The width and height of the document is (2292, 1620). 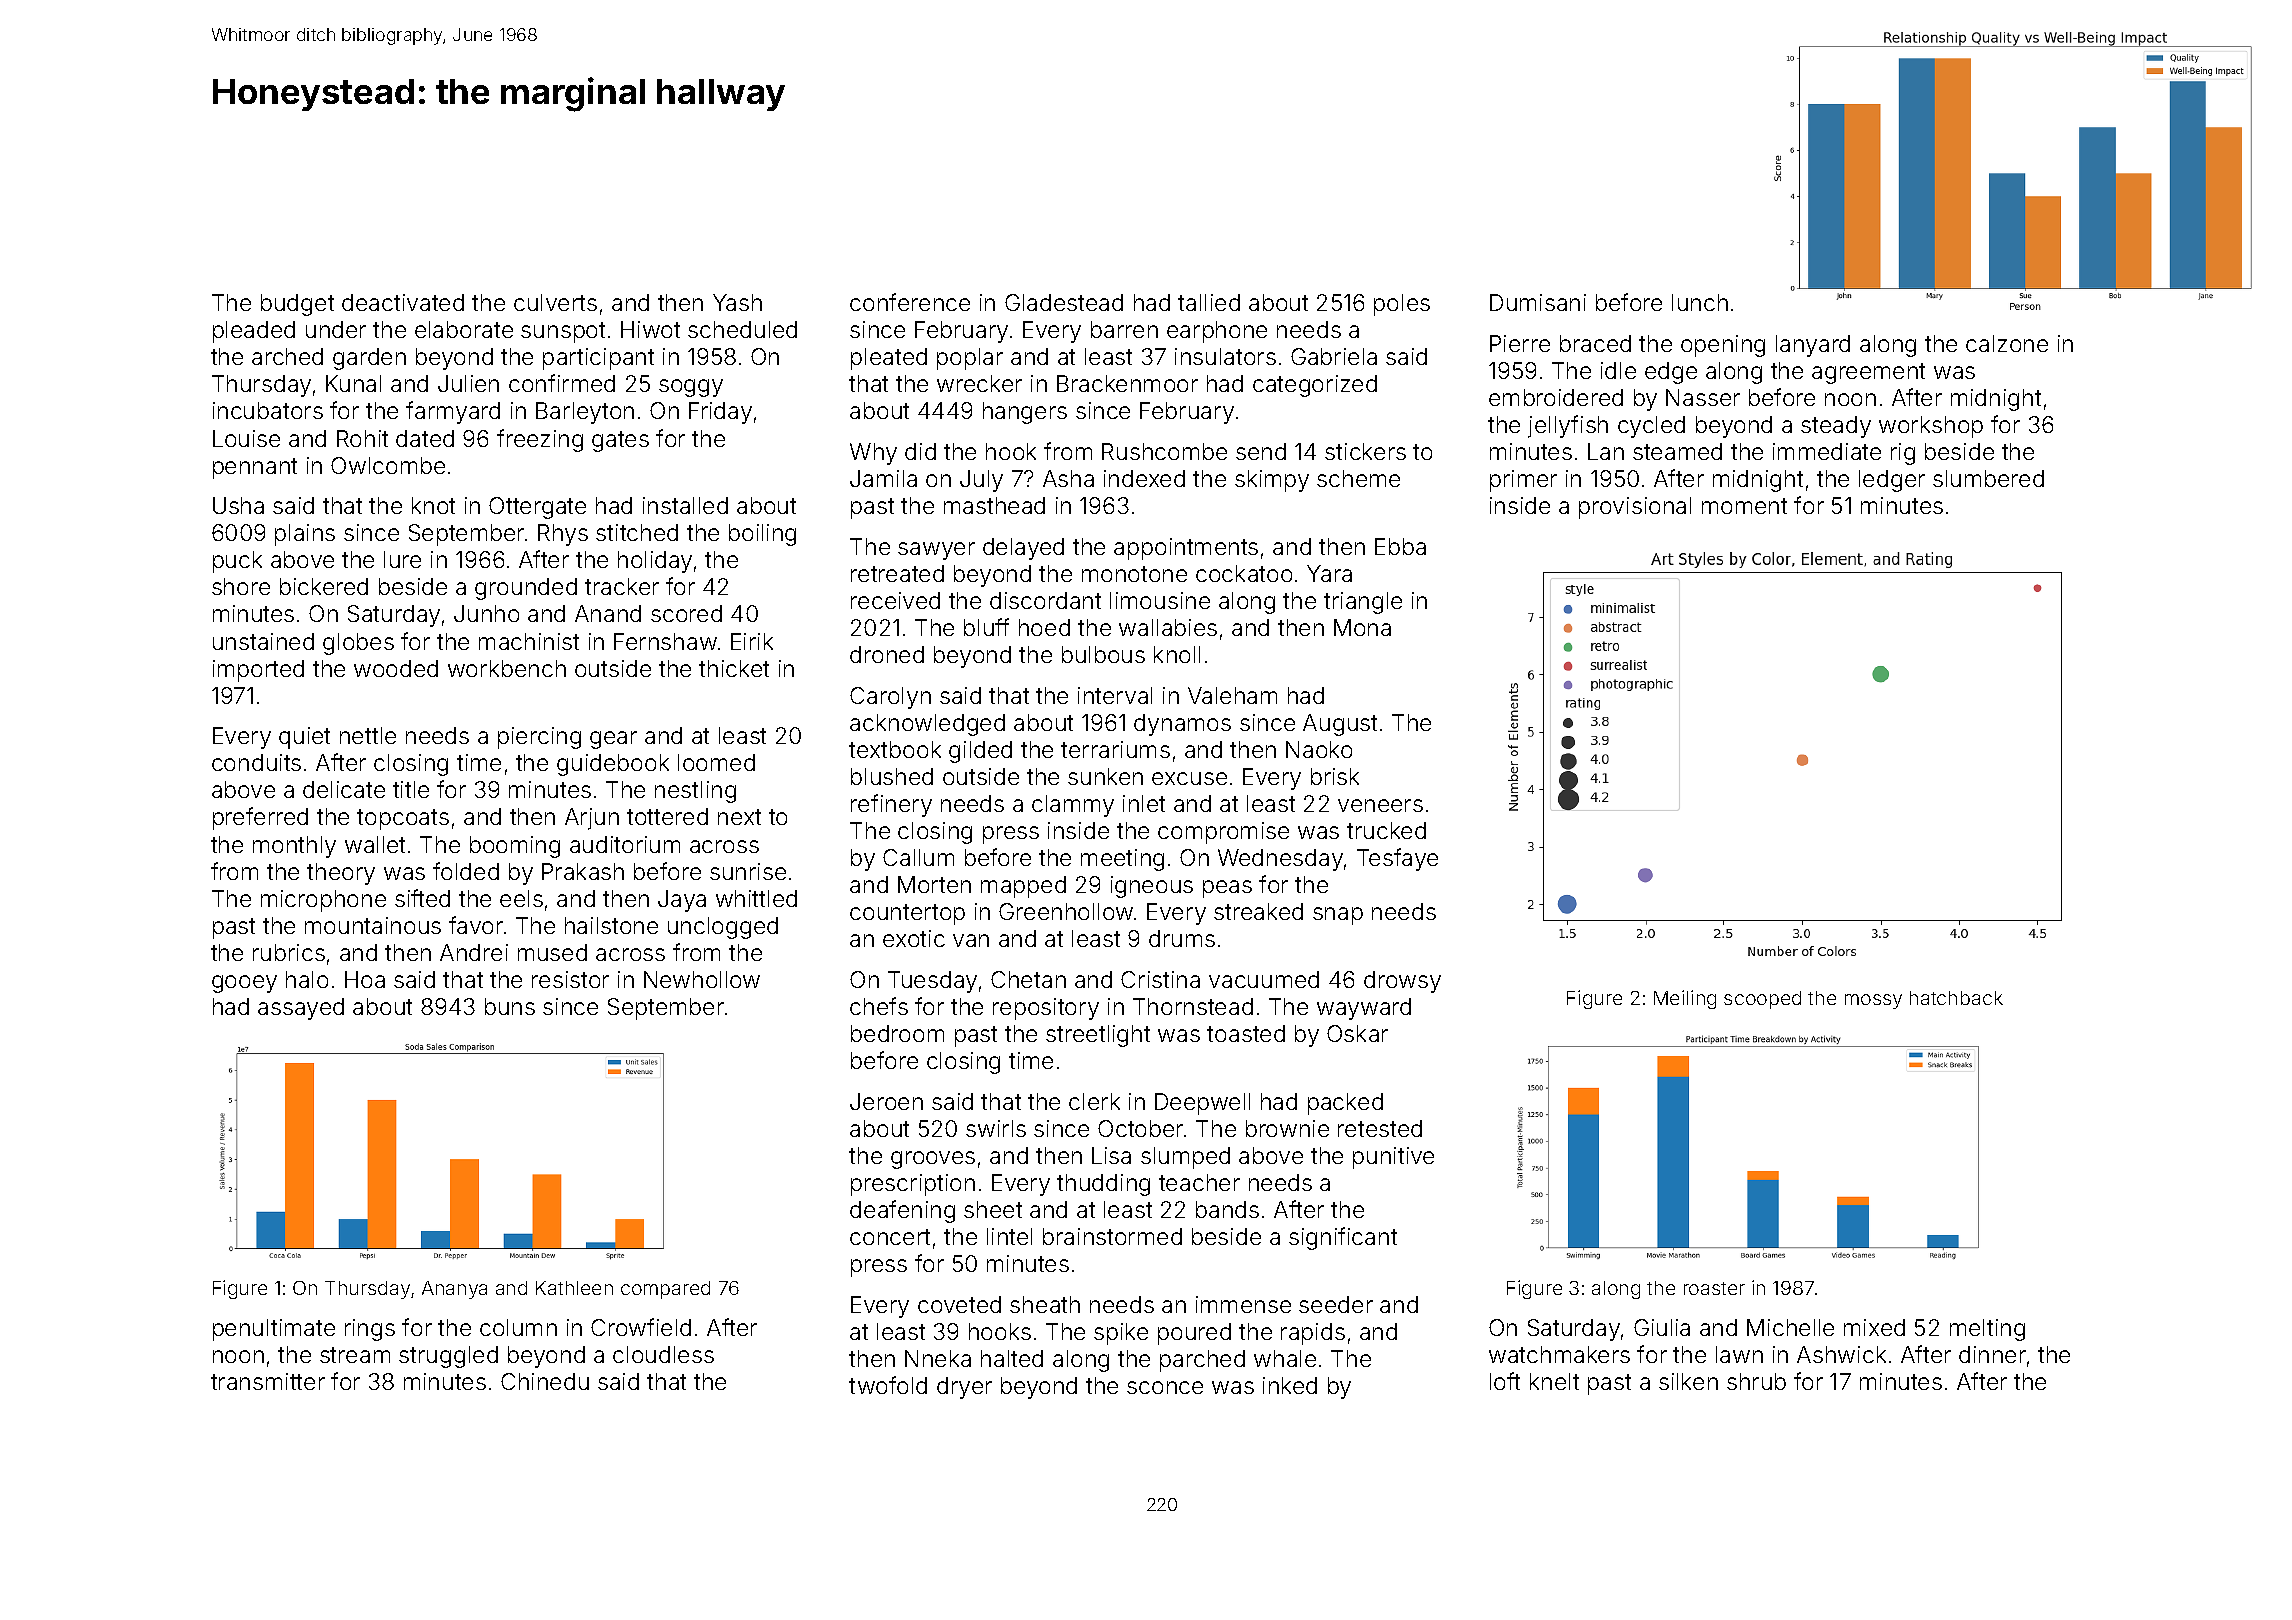 I want to click on Ebba, so click(x=1400, y=546).
